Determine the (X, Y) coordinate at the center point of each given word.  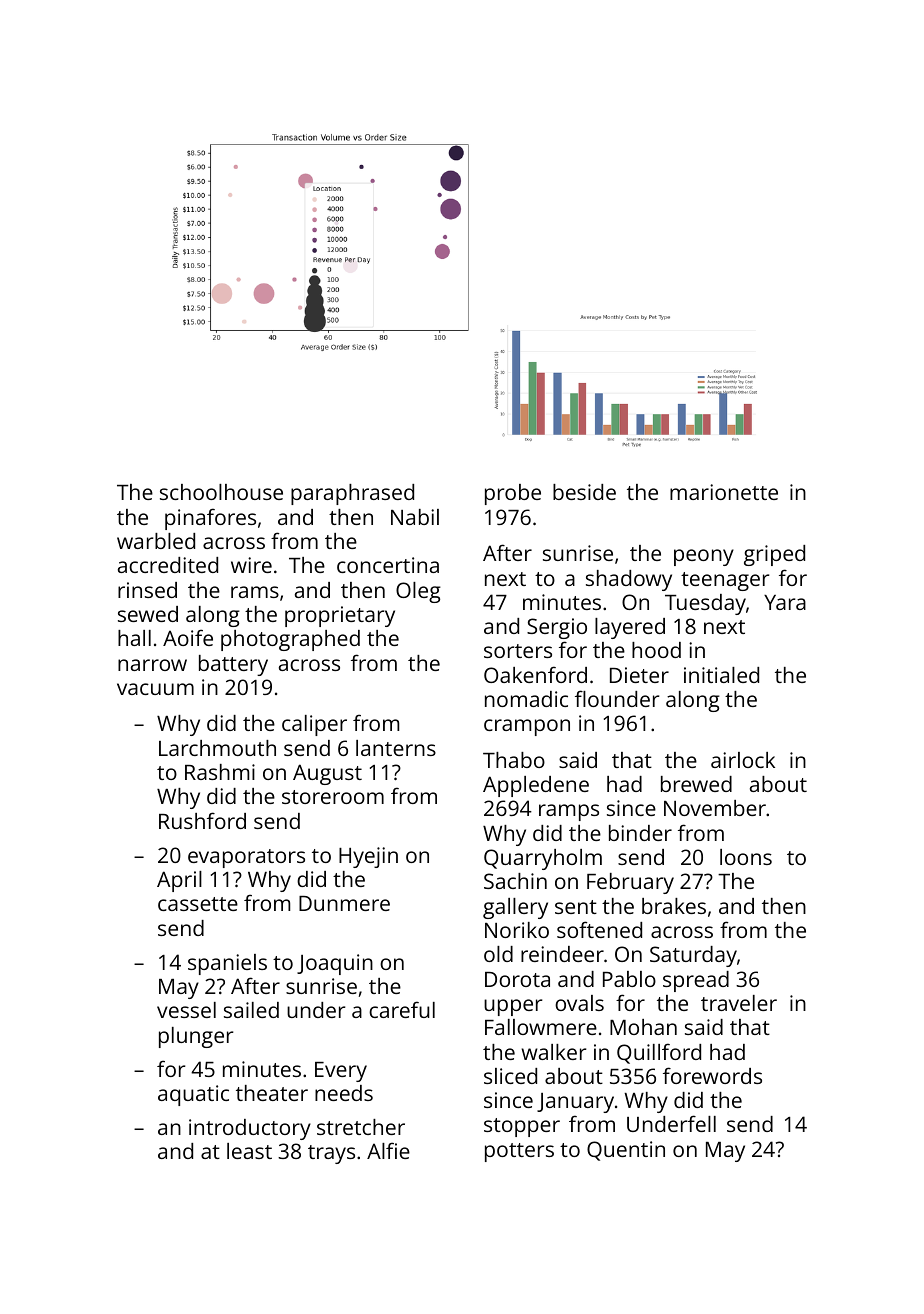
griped (774, 555)
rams (255, 592)
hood (656, 650)
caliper (314, 725)
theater (272, 1093)
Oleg (418, 592)
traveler (739, 1003)
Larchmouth (217, 748)
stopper (522, 1127)
